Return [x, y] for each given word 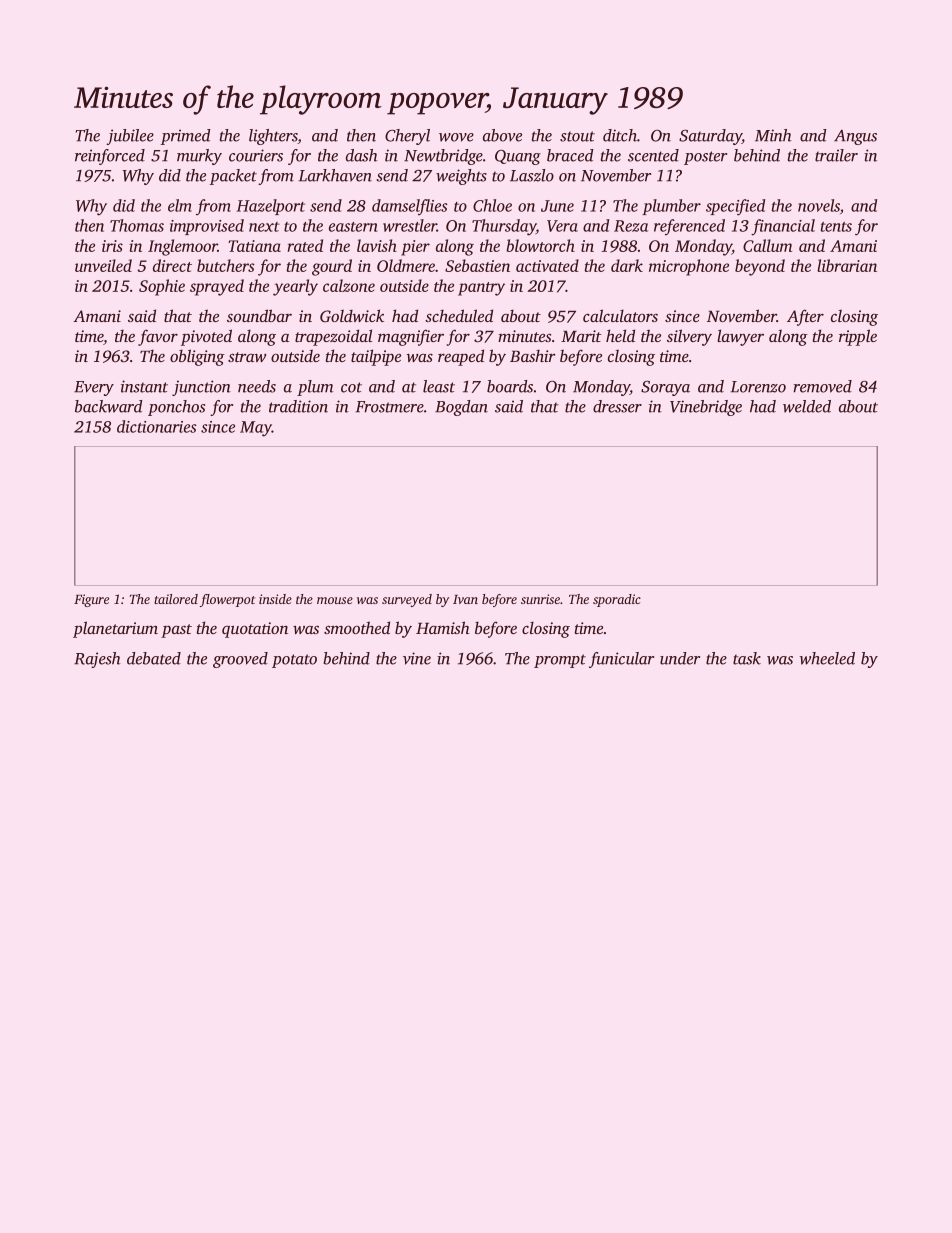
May [256, 429]
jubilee [130, 137]
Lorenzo [758, 387]
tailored [176, 599]
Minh [773, 135]
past [176, 631]
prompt [560, 661]
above [502, 135]
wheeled [827, 658]
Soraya [665, 388]
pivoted [206, 337]
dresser [617, 406]
